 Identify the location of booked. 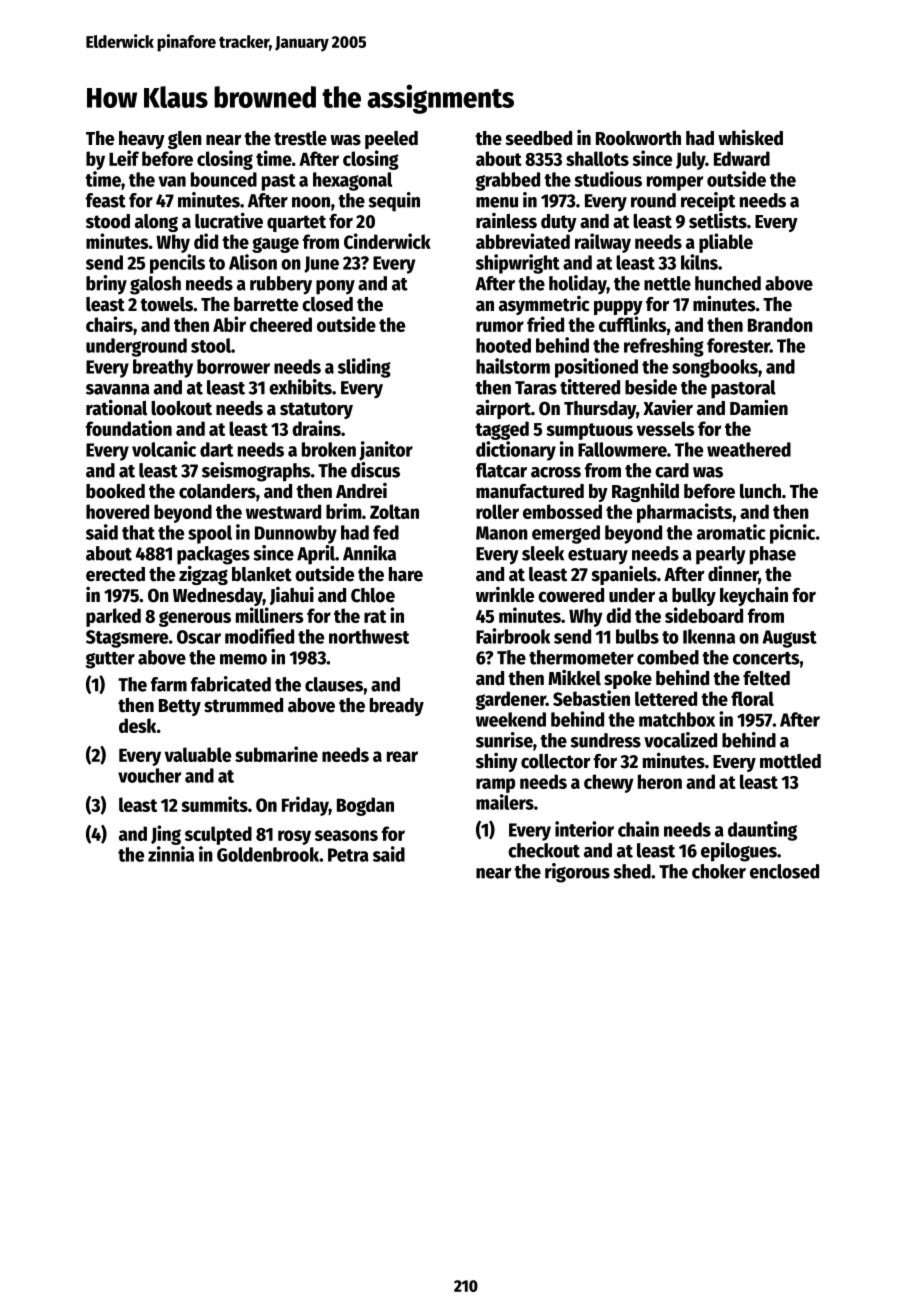
(115, 491).
